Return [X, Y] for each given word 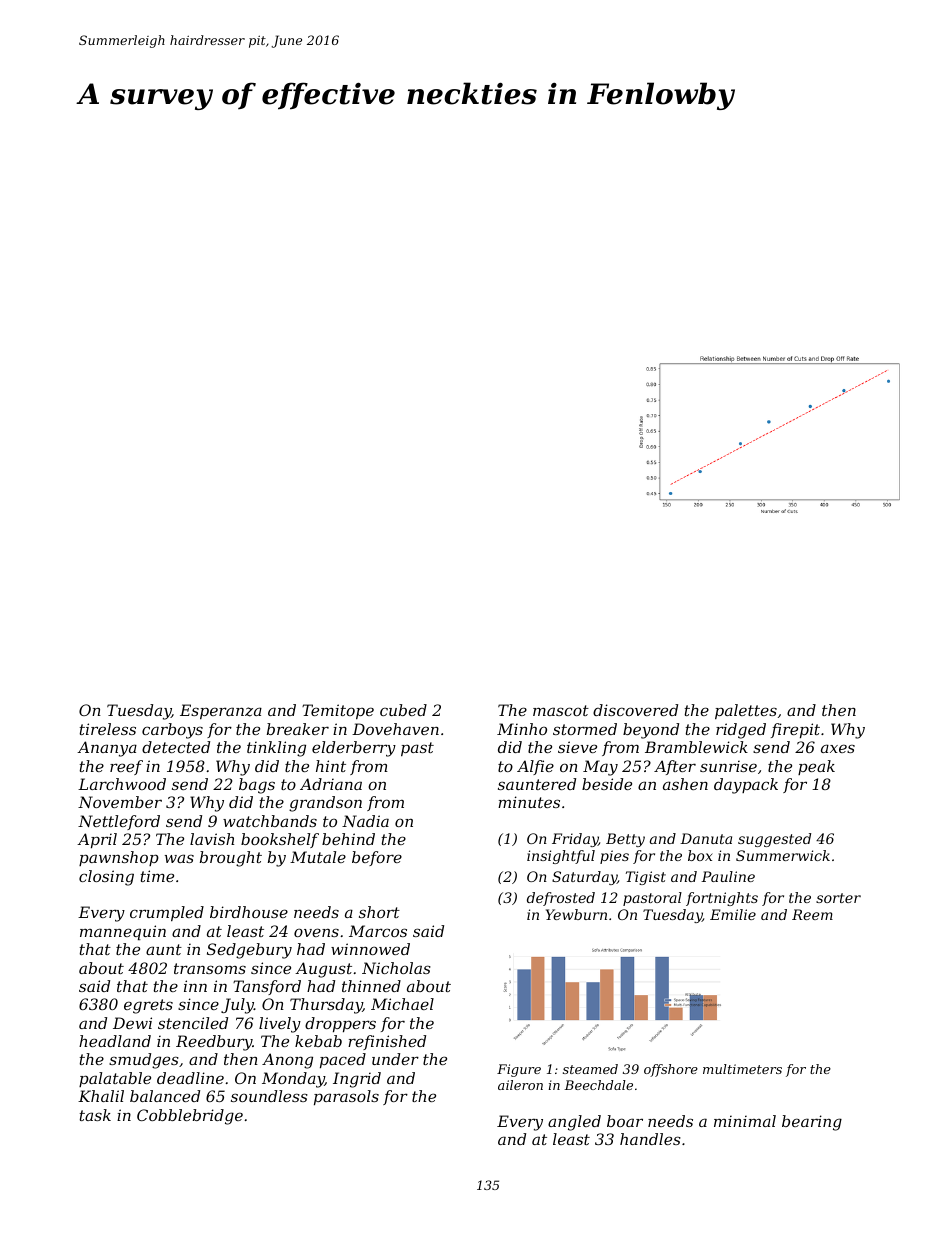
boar [625, 1121]
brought [231, 859]
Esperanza [221, 711]
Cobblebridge [190, 1117]
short [379, 912]
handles [650, 1139]
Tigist [646, 878]
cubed [403, 710]
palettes [746, 711]
